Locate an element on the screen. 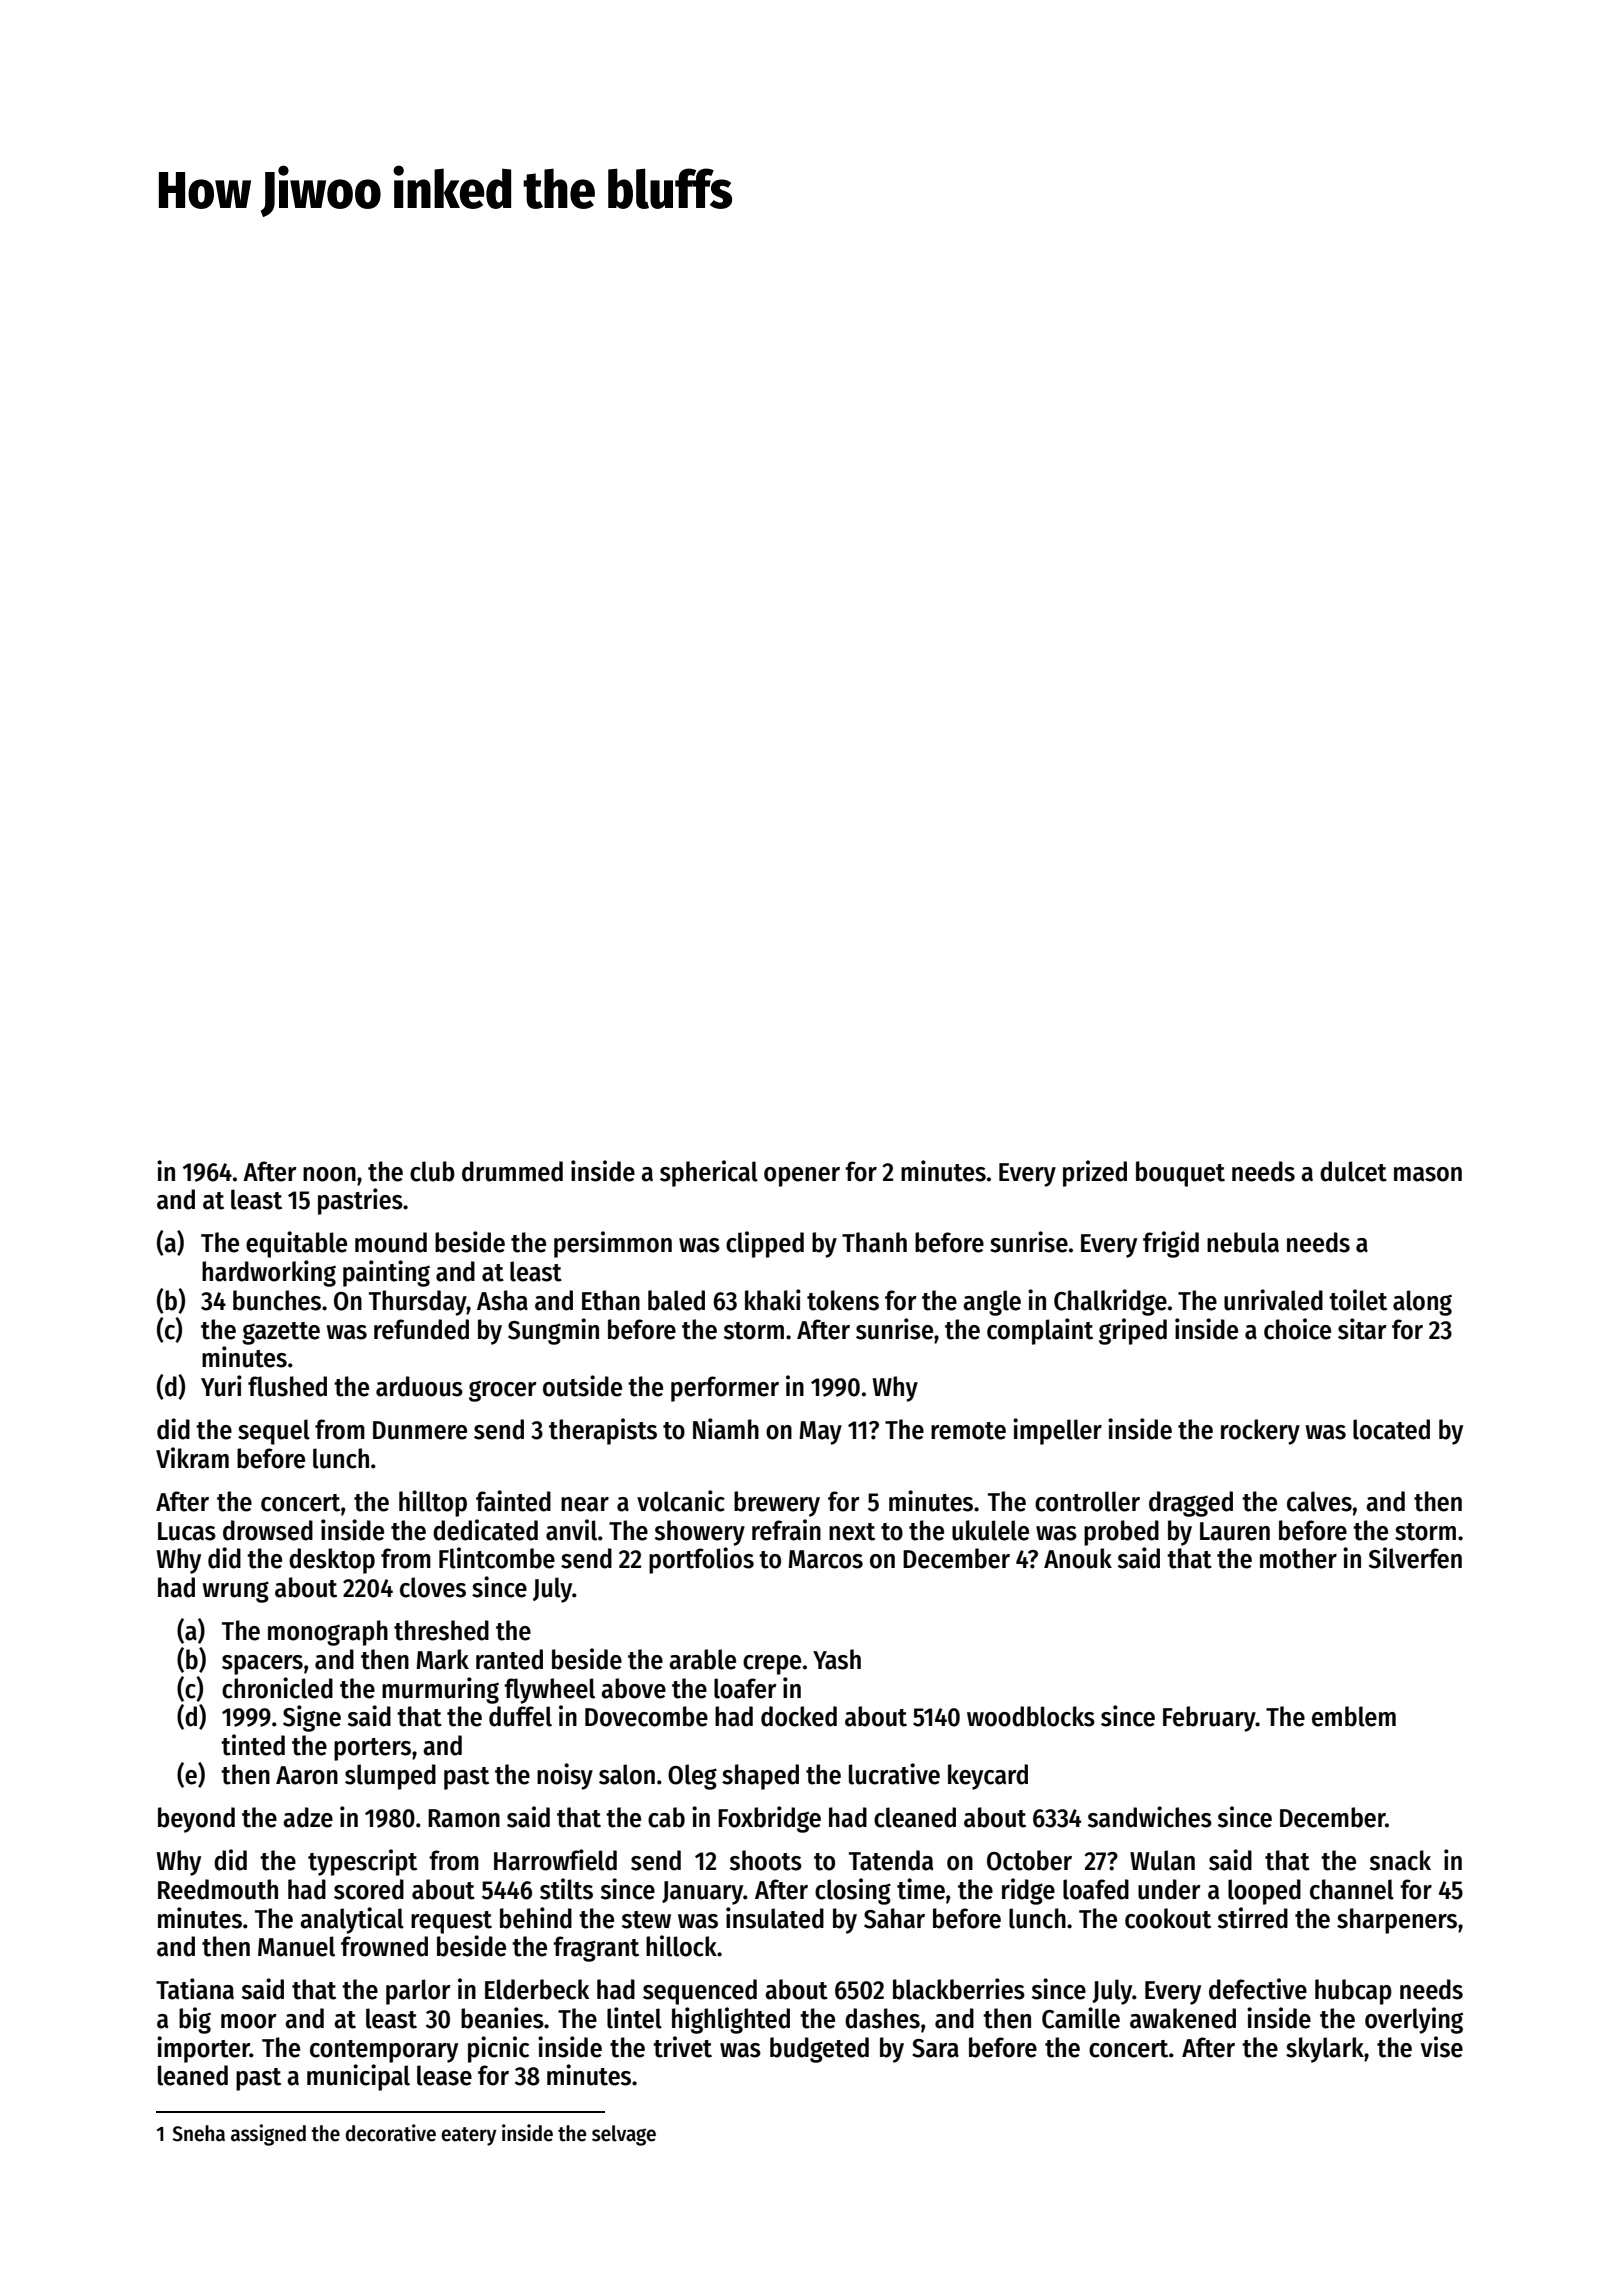 The width and height of the screenshot is (1620, 2292). mound is located at coordinates (391, 1242).
